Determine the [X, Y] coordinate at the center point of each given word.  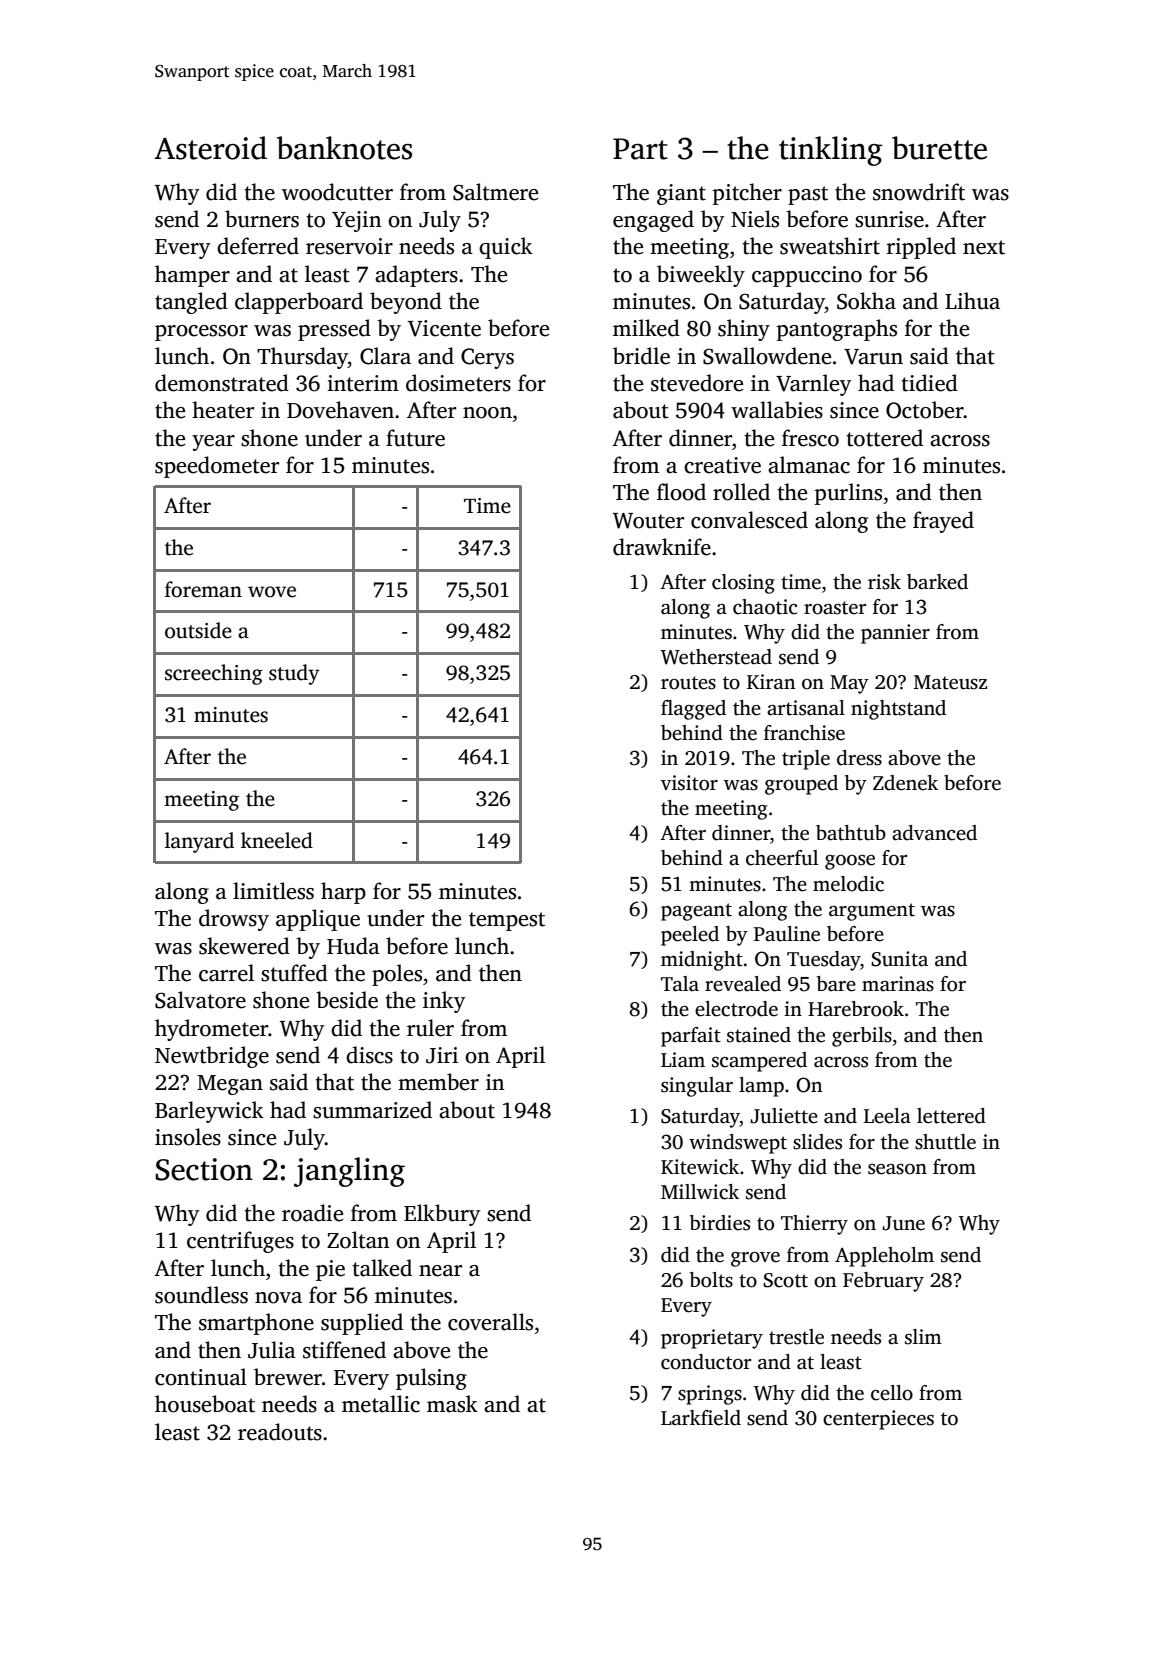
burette [939, 148]
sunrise [889, 219]
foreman [203, 589]
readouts [280, 1432]
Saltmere [495, 192]
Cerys [487, 358]
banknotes [344, 148]
